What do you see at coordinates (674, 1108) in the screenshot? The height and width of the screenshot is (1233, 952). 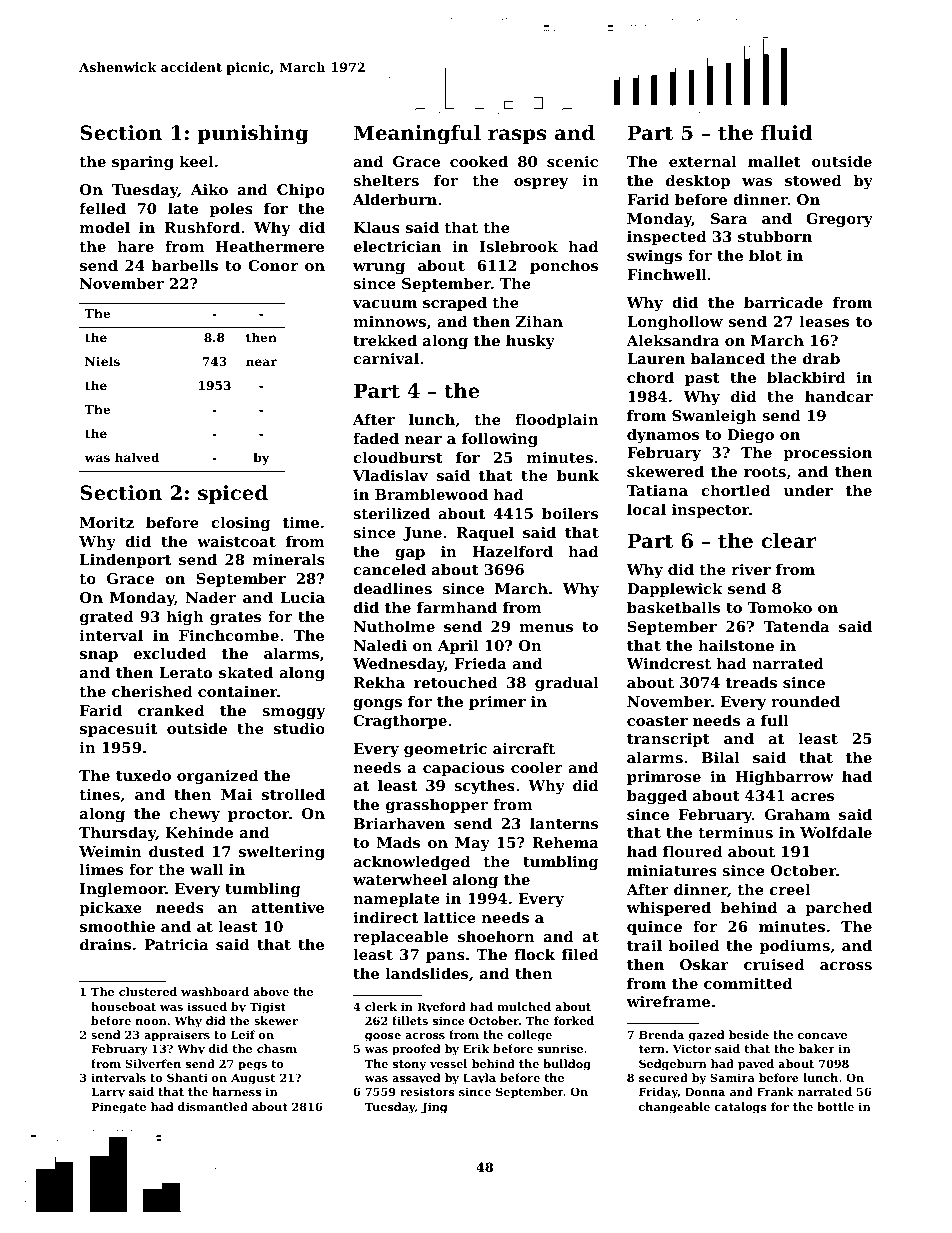 I see `changeable` at bounding box center [674, 1108].
